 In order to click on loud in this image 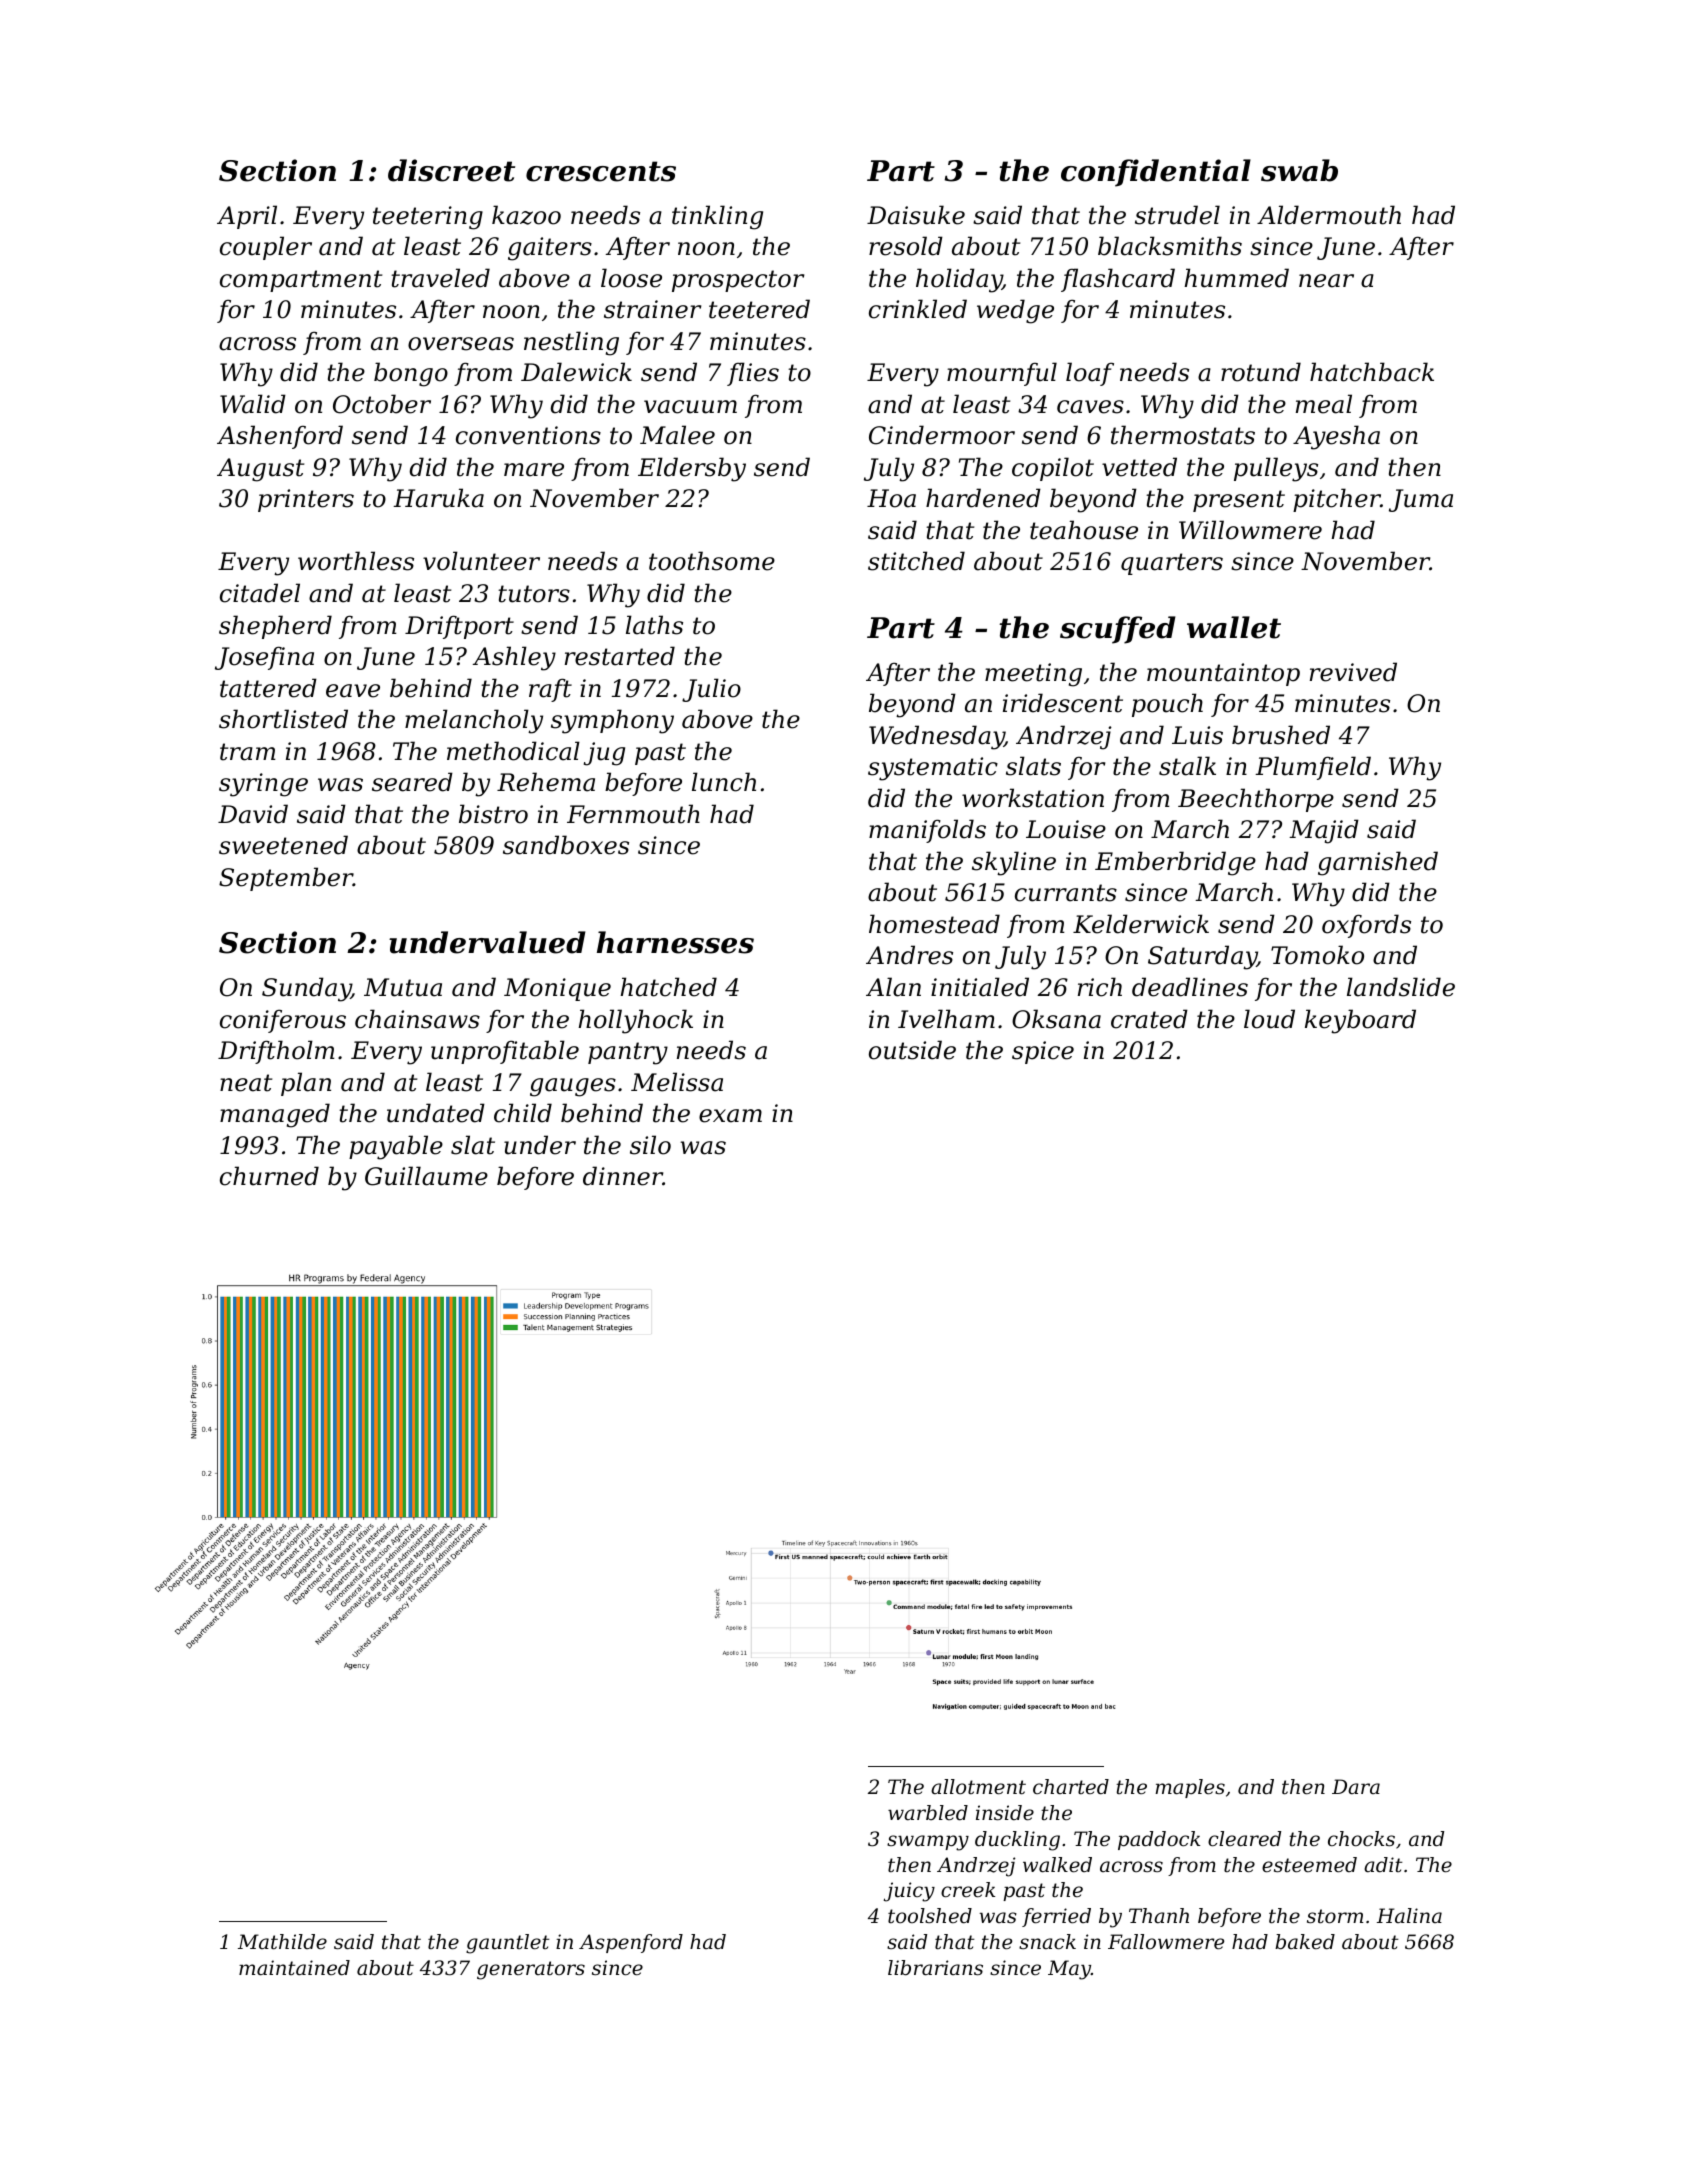, I will do `click(1269, 1019)`.
